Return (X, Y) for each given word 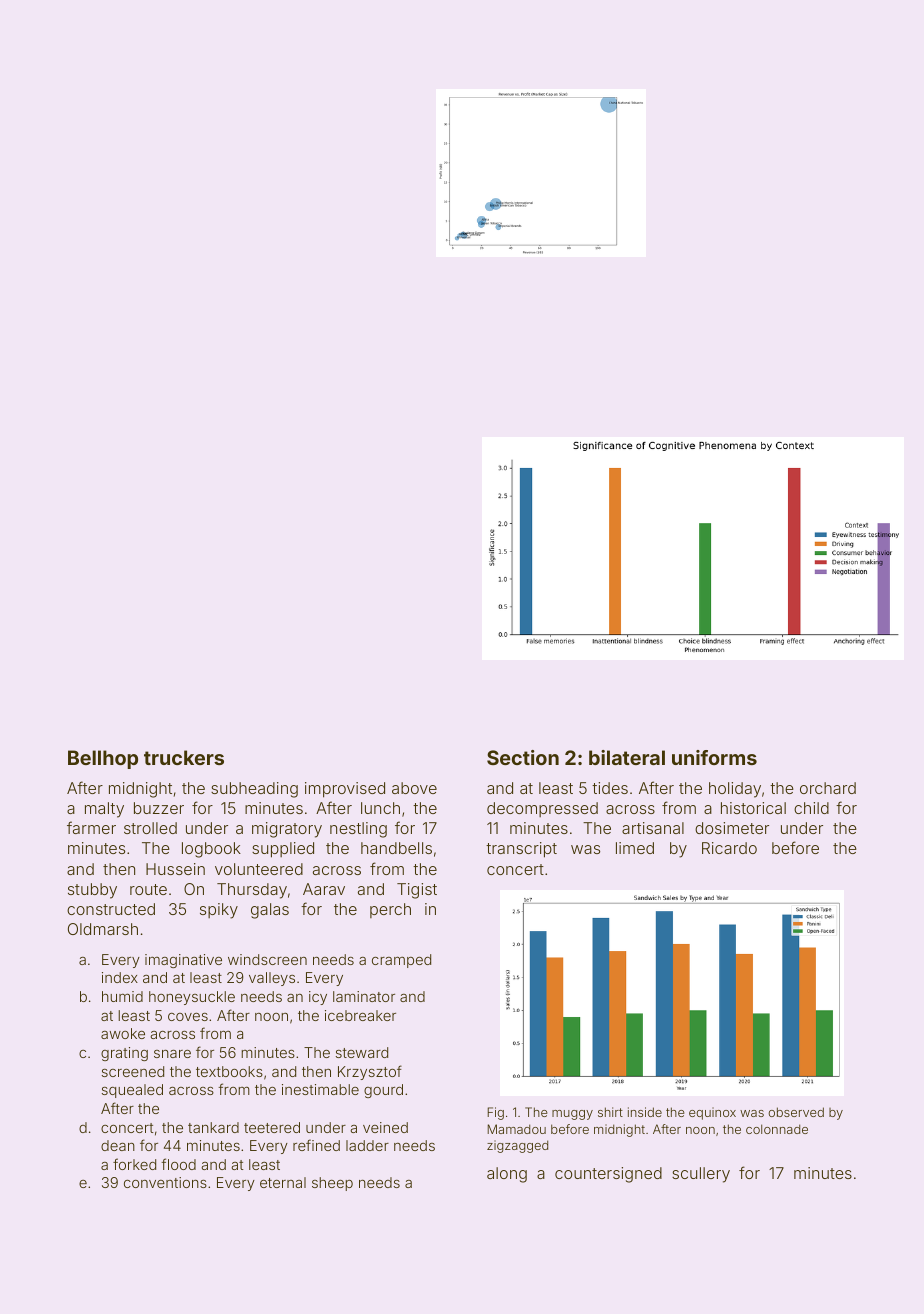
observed (796, 1112)
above (414, 788)
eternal (283, 1182)
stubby (92, 891)
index (120, 977)
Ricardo (729, 848)
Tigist (417, 891)
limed (635, 848)
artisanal (653, 828)
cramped (401, 961)
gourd (383, 1091)
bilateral (627, 757)
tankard (213, 1127)
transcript (521, 850)
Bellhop (103, 759)
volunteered (259, 869)
